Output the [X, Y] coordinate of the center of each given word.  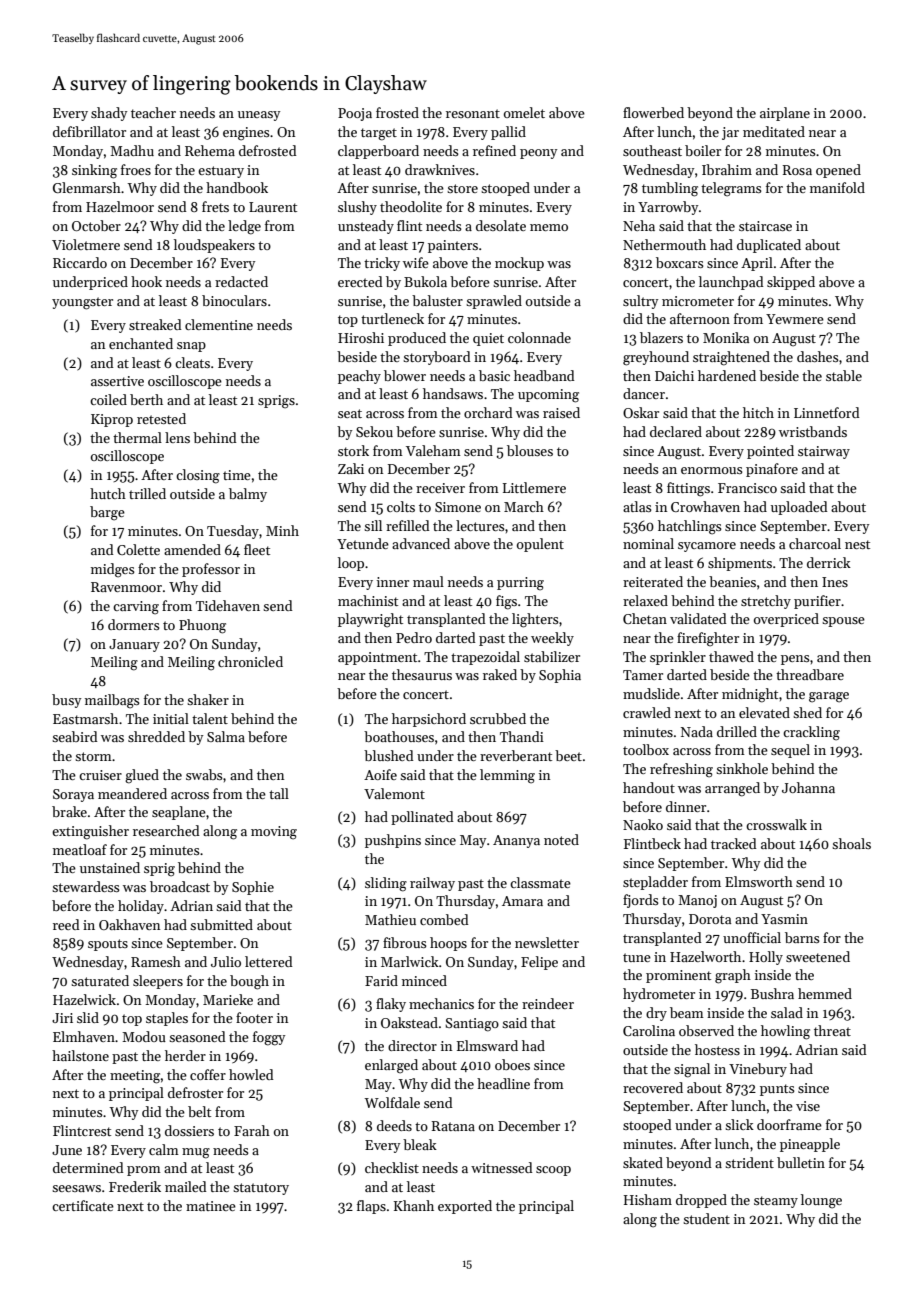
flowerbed [653, 112]
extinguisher [90, 832]
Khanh [414, 1205]
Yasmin [784, 919]
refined [494, 150]
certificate [83, 1205]
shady [109, 114]
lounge [821, 1201]
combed [444, 919]
